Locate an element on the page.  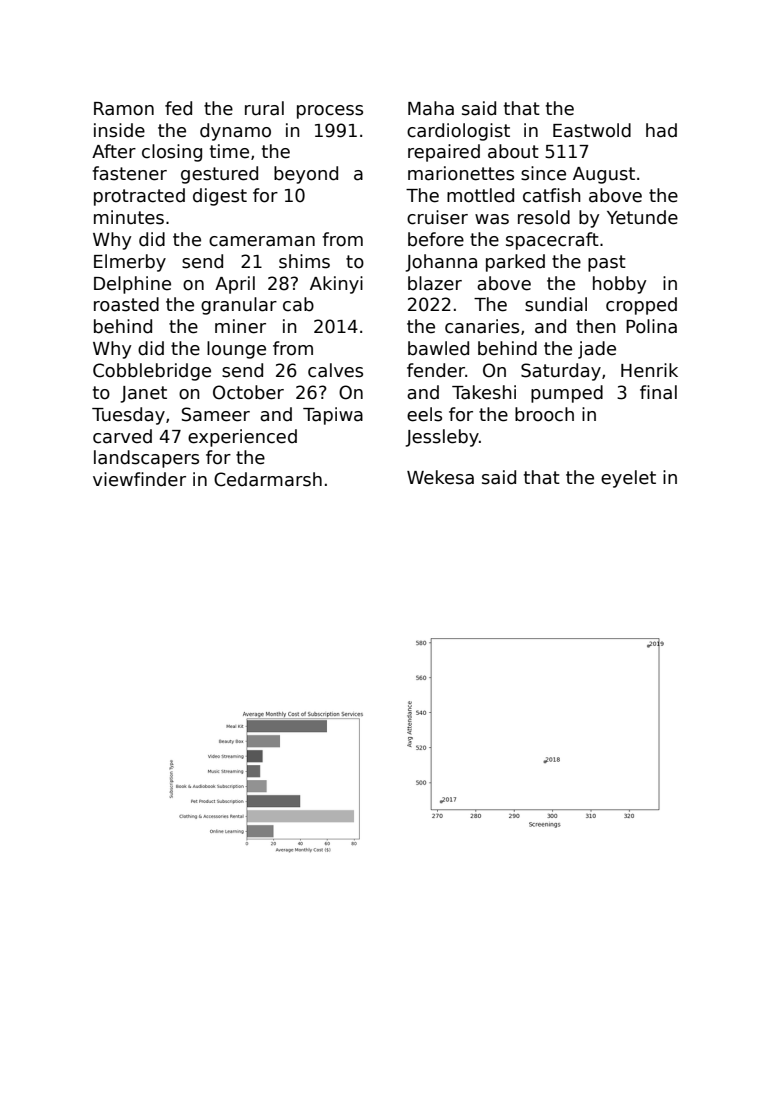
Tapiwa is located at coordinates (333, 416).
